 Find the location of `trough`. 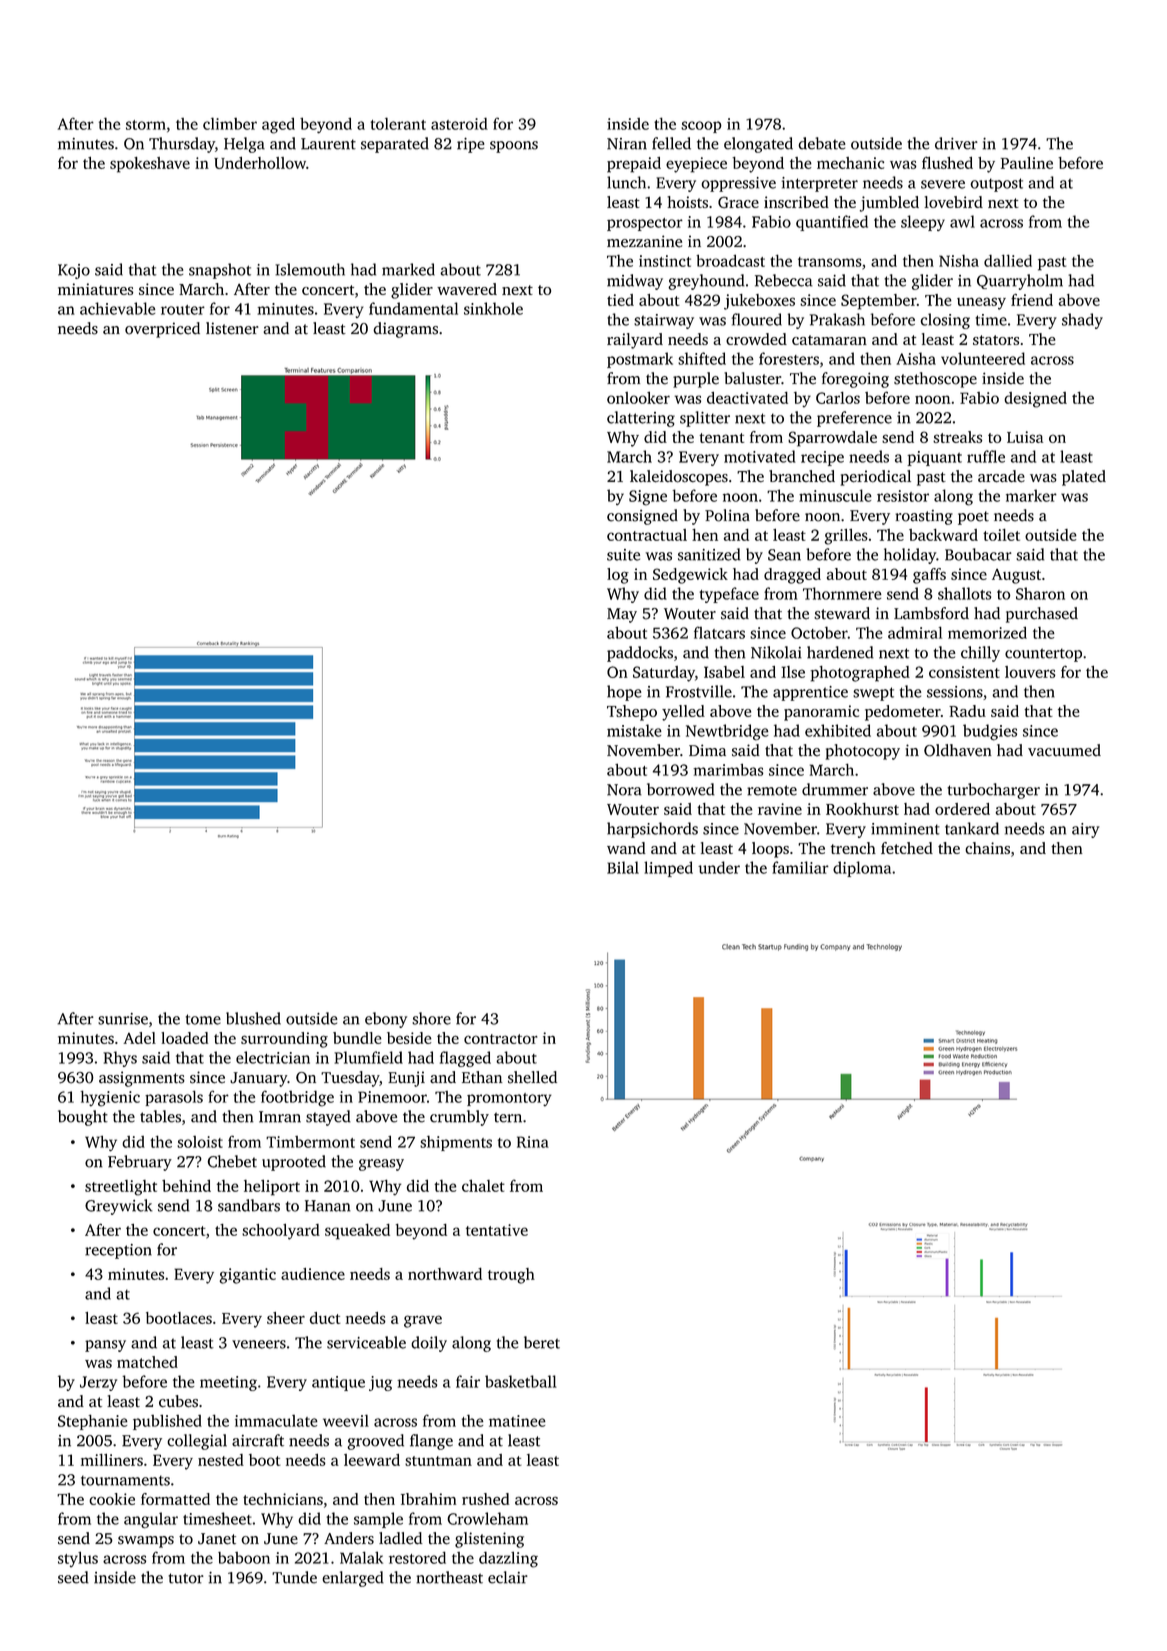

trough is located at coordinates (511, 1276).
